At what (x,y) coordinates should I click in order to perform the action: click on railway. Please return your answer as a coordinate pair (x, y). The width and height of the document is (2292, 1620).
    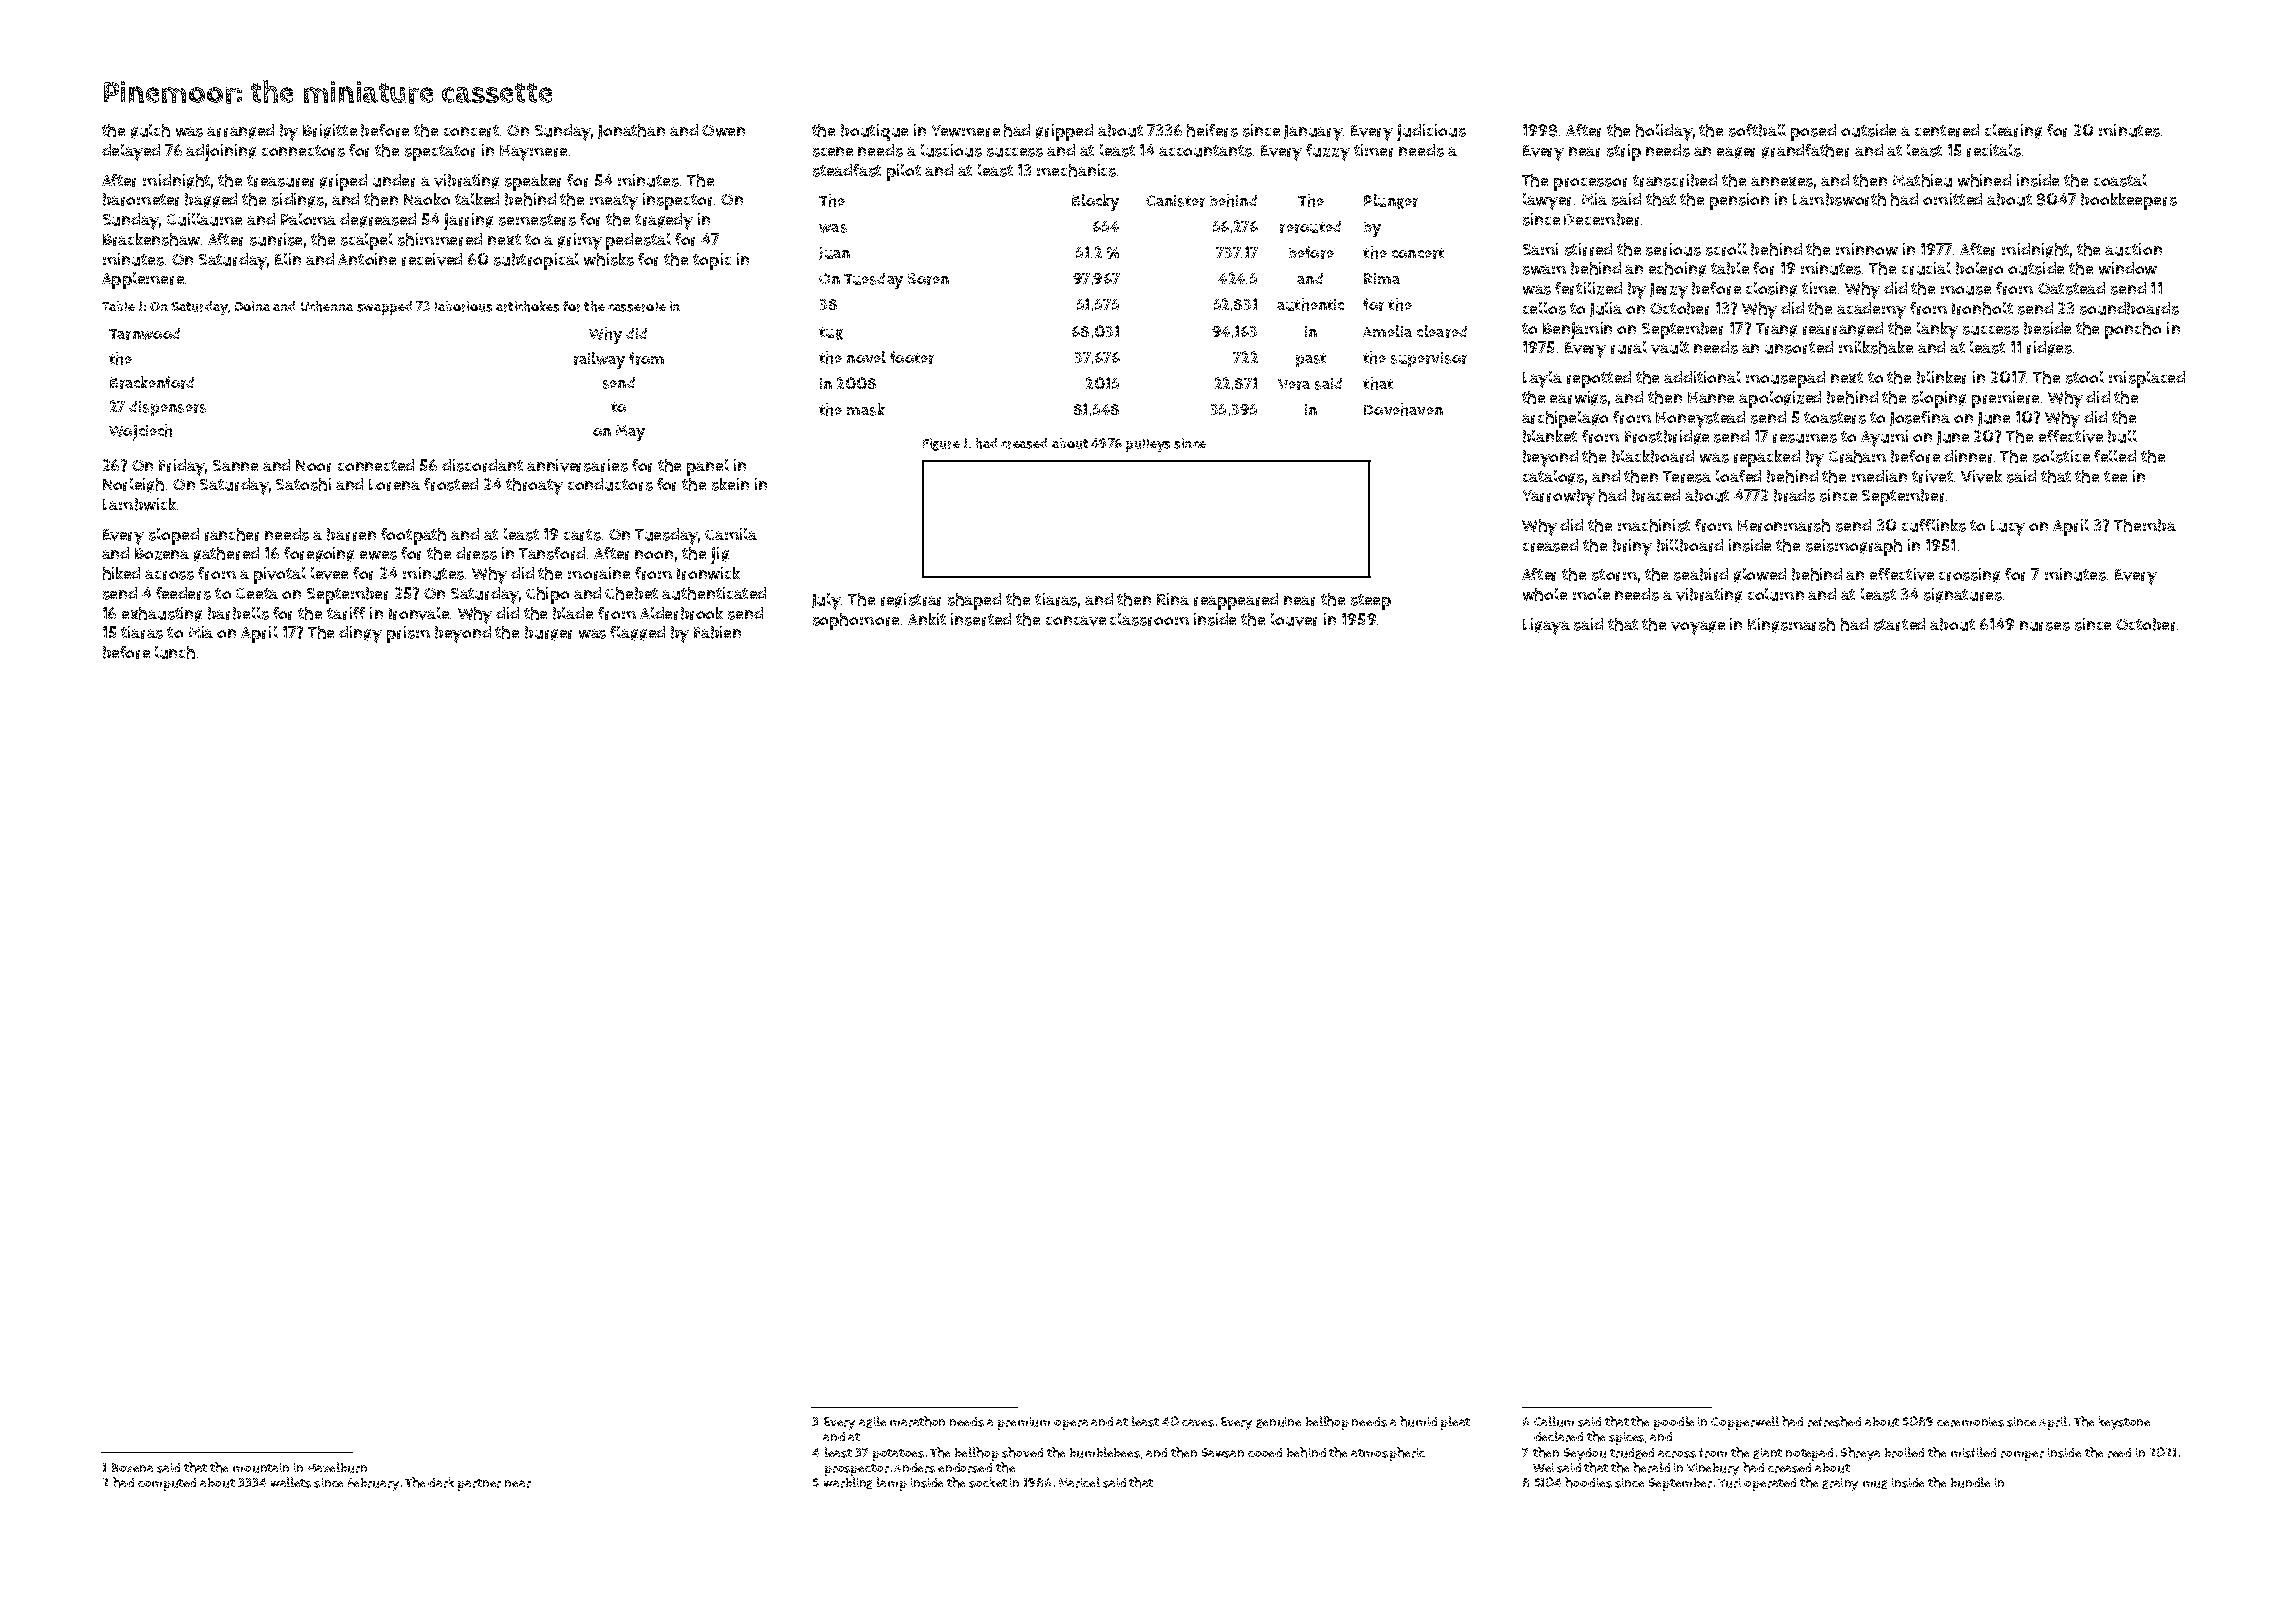
    Looking at the image, I should click on (599, 360).
